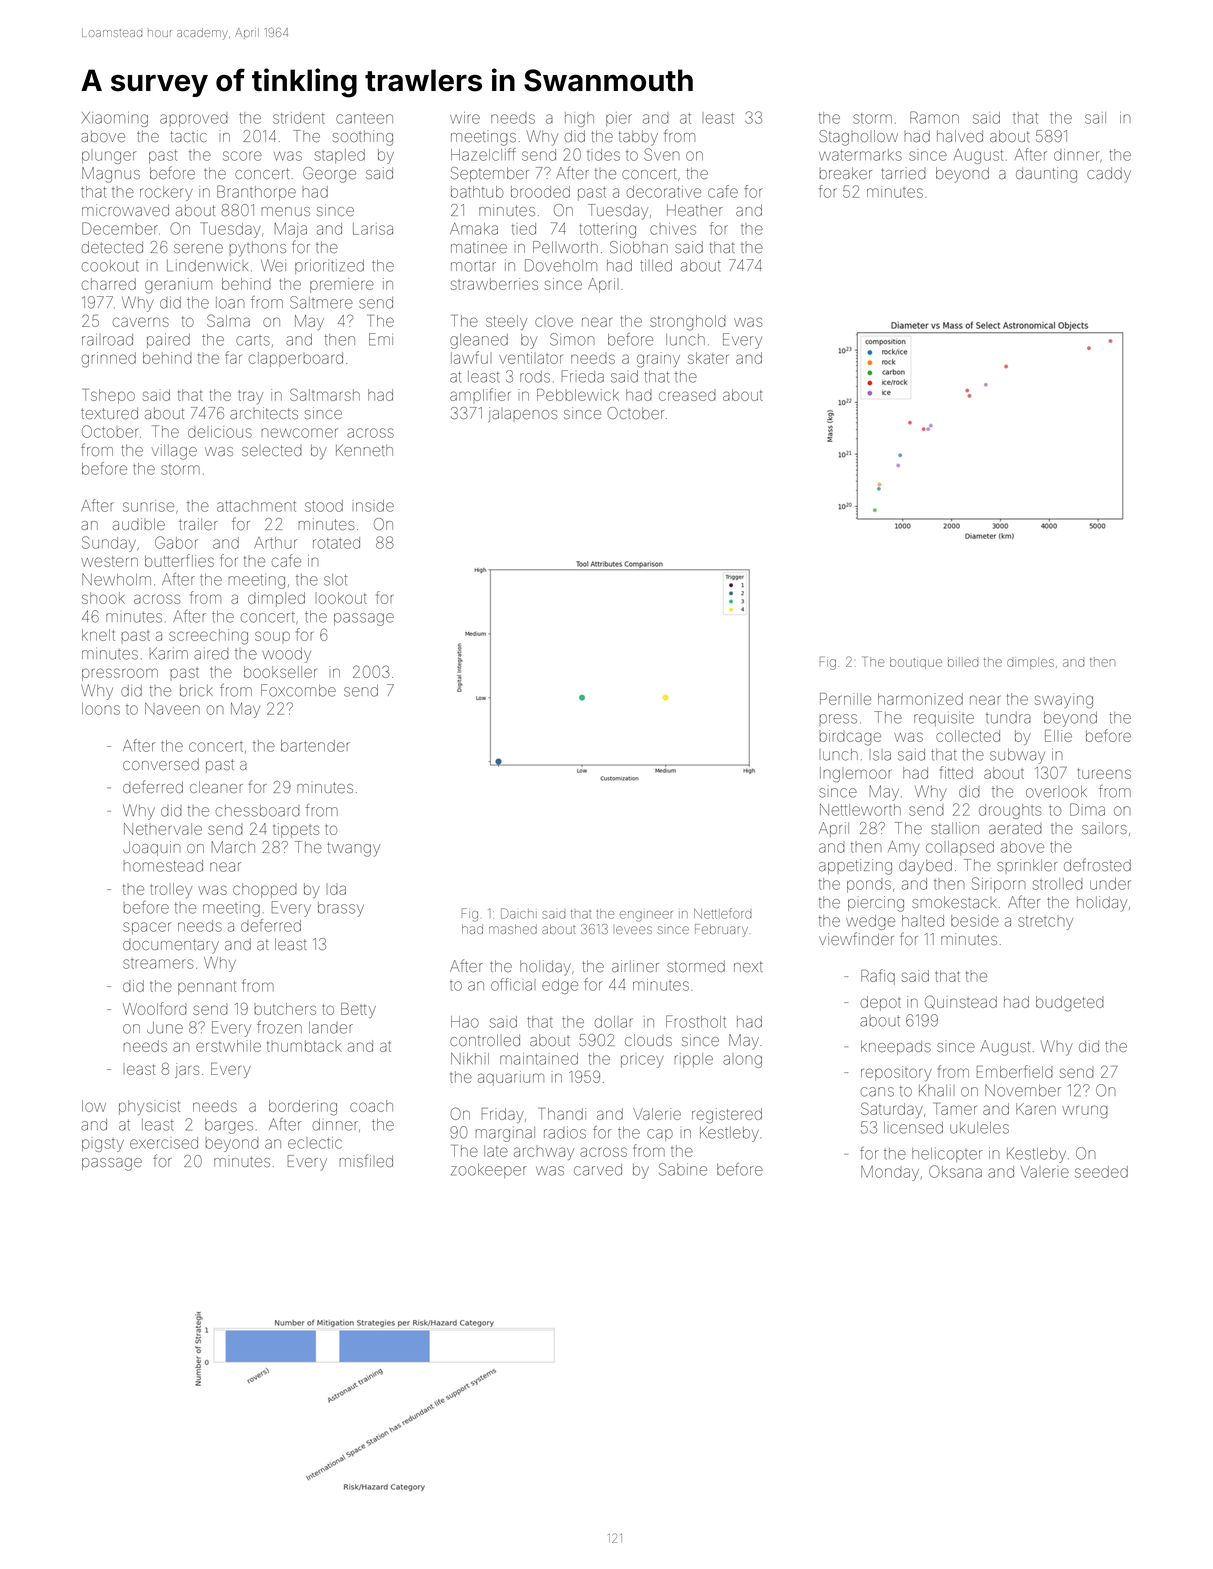 The image size is (1213, 1569). I want to click on budgeted, so click(1070, 1004).
